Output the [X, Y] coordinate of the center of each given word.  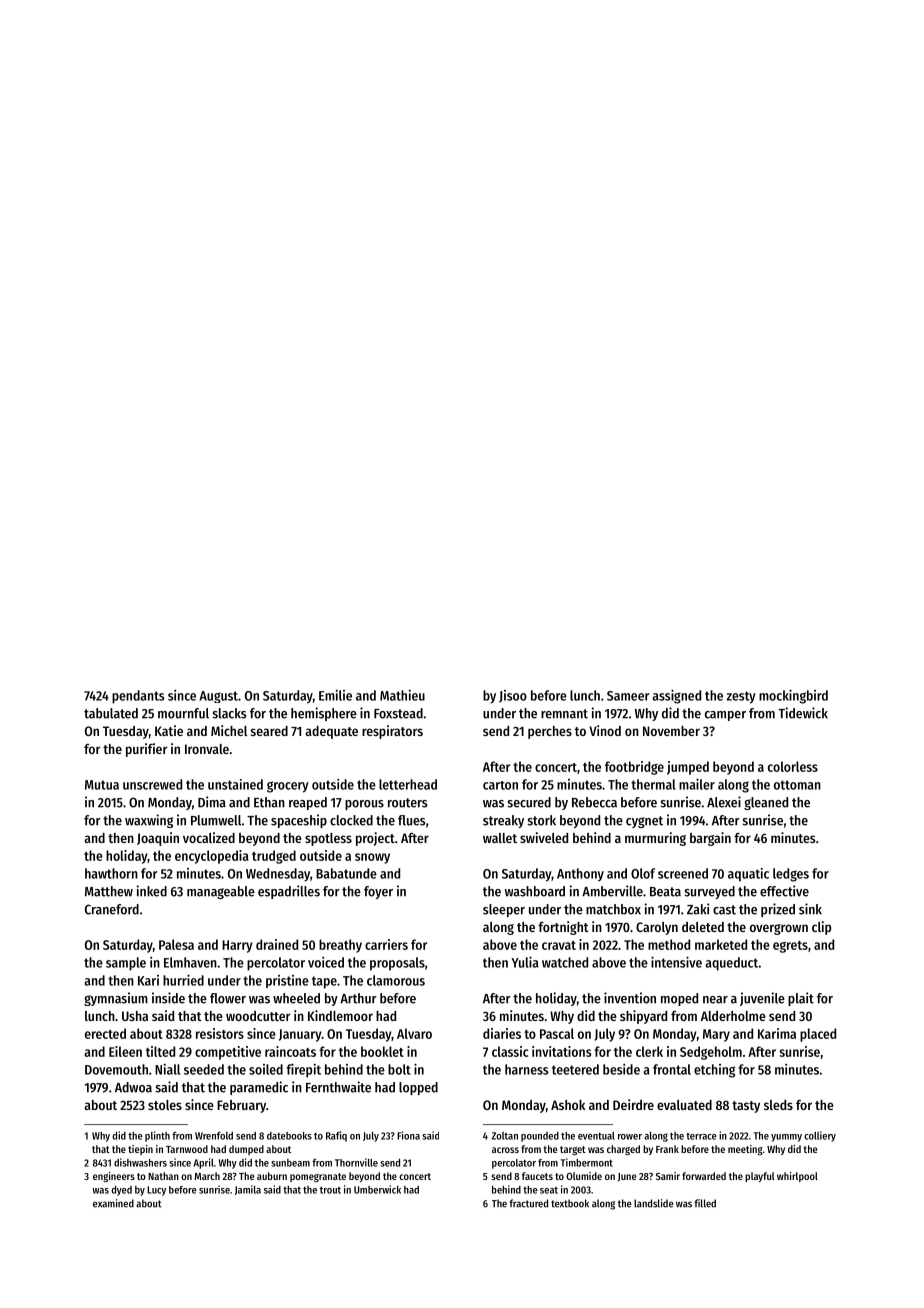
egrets [790, 947]
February [241, 1106]
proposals [397, 964]
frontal [672, 1069]
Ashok [568, 1105]
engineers [114, 1177]
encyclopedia [212, 857]
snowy [372, 858]
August [218, 697]
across [505, 1150]
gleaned [766, 803]
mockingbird [793, 696]
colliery [820, 1136]
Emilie [335, 695]
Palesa [176, 944]
